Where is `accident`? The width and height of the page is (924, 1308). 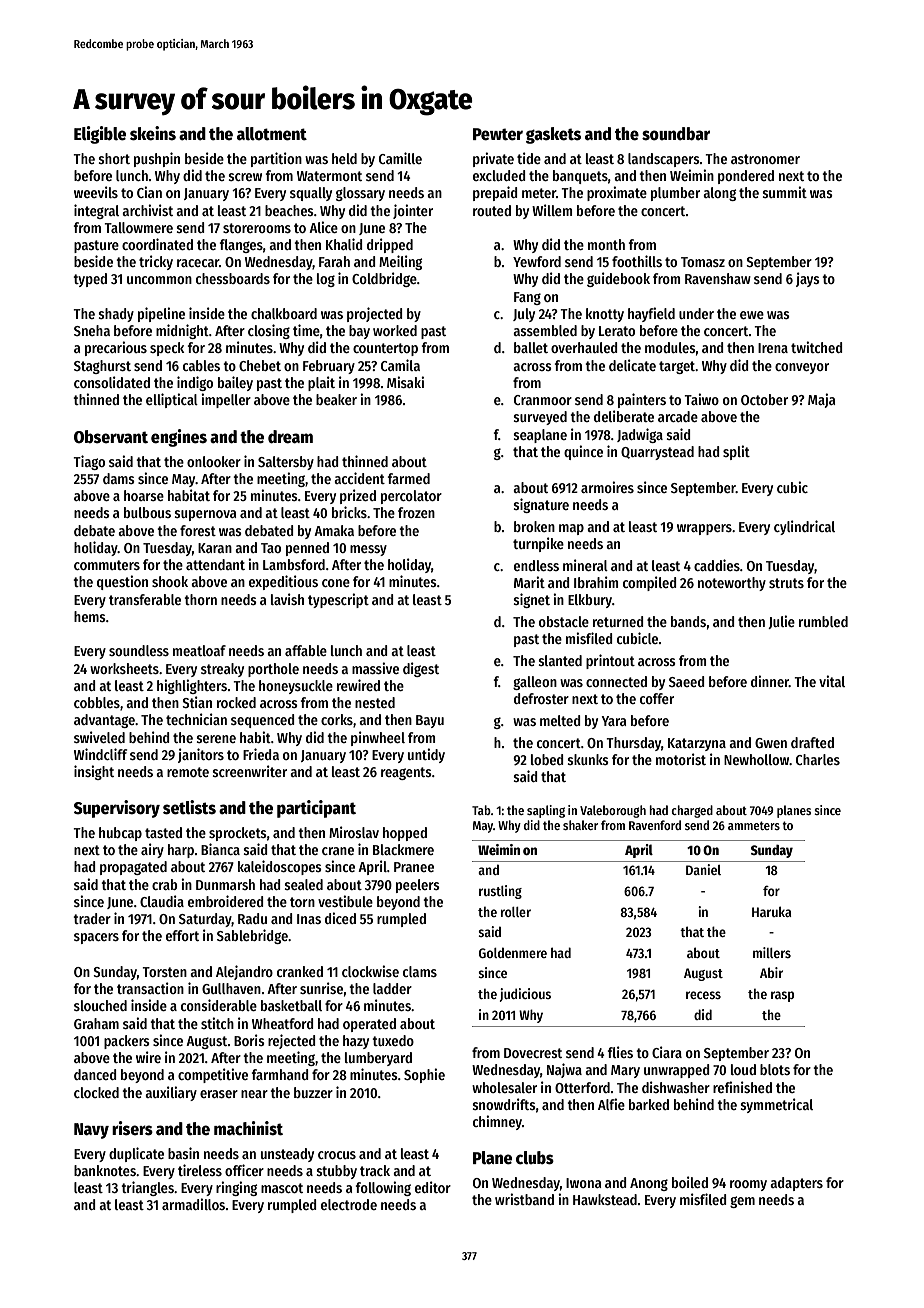 accident is located at coordinates (359, 478).
